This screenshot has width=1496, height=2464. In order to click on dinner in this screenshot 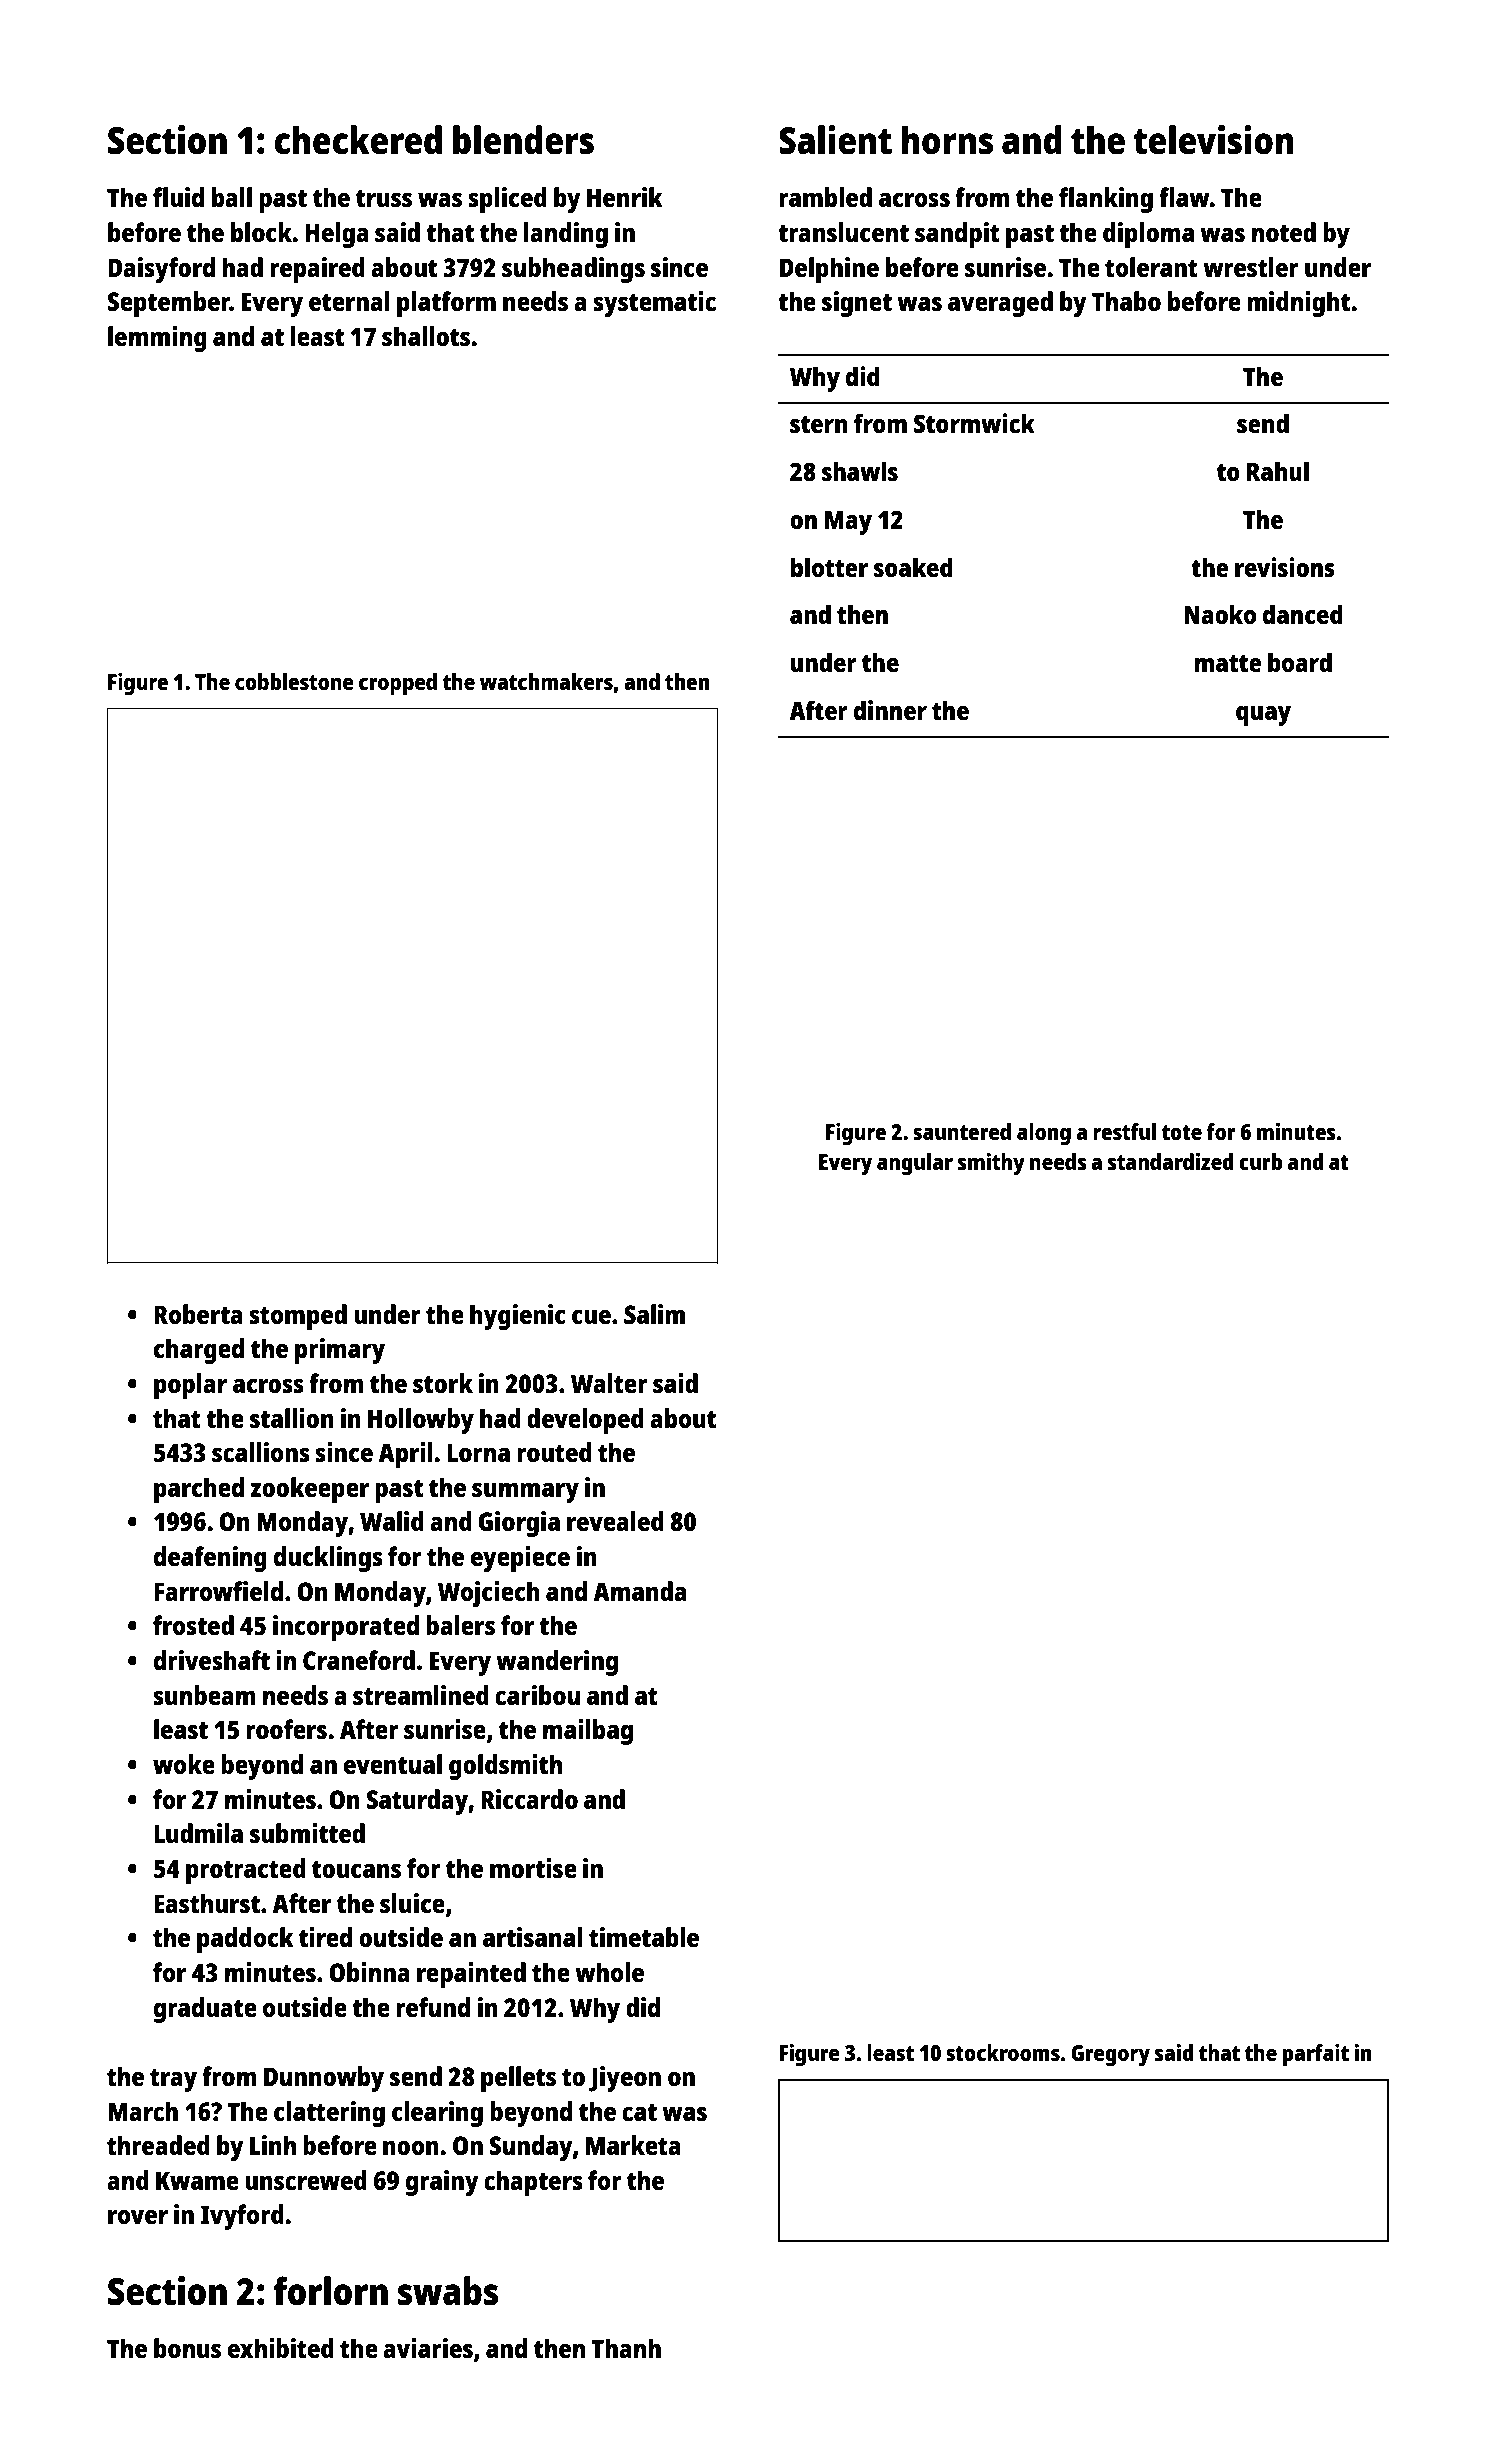, I will do `click(890, 710)`.
